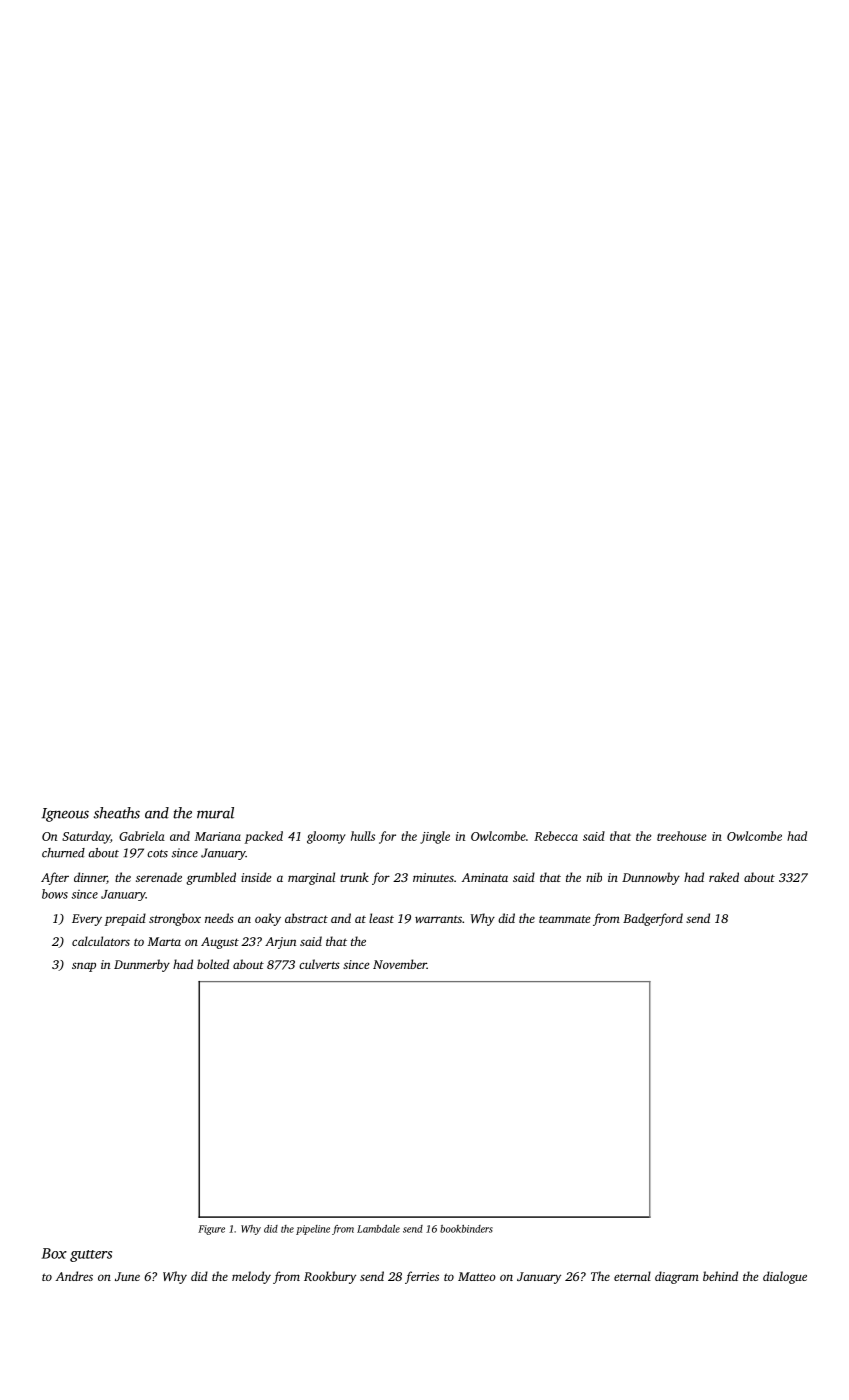 The image size is (849, 1400). Describe the element at coordinates (785, 1277) in the page. I see `dialogue` at that location.
